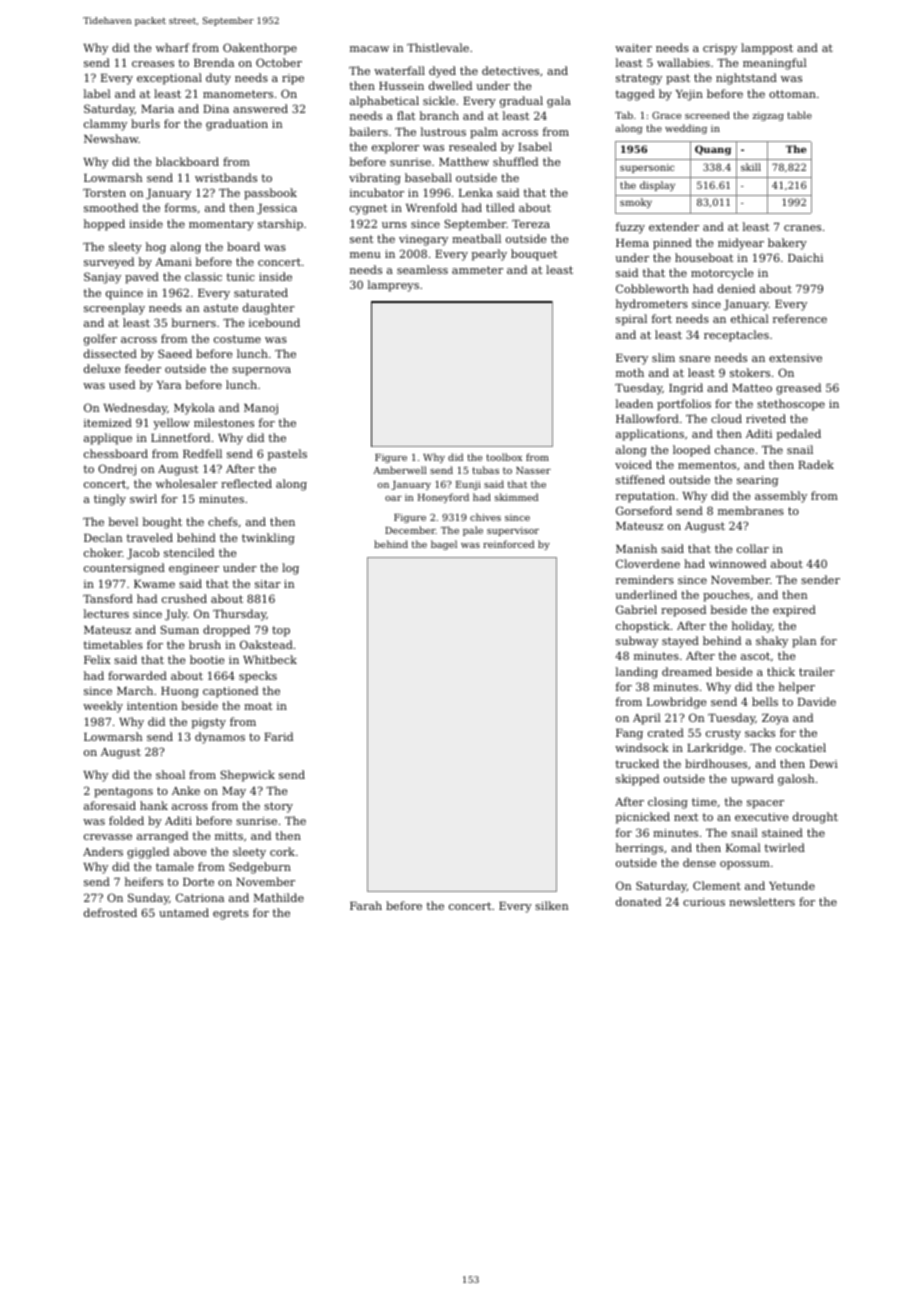  Describe the element at coordinates (187, 483) in the screenshot. I see `wholesaler` at that location.
